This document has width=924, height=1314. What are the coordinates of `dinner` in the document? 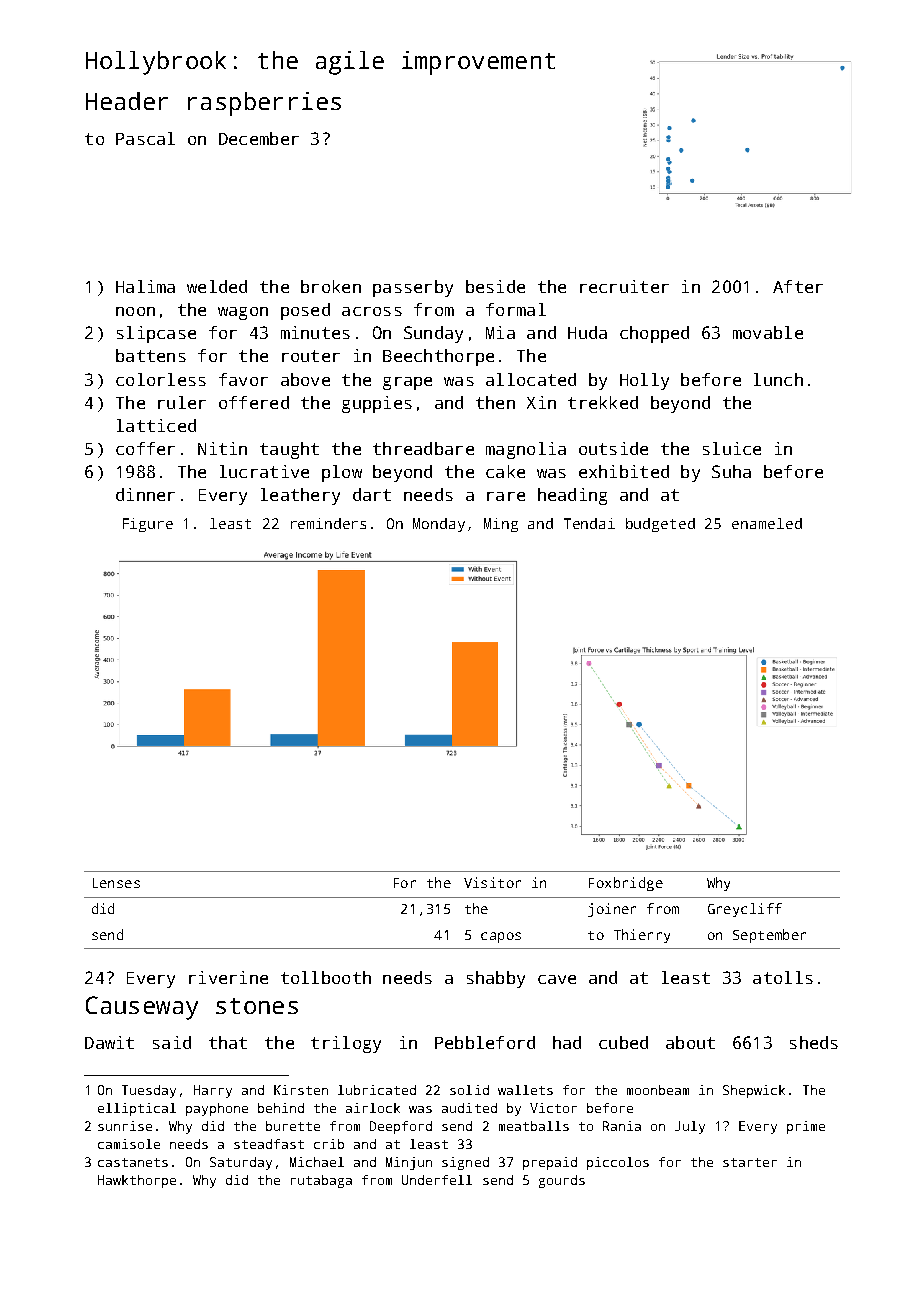 It's located at (145, 494).
